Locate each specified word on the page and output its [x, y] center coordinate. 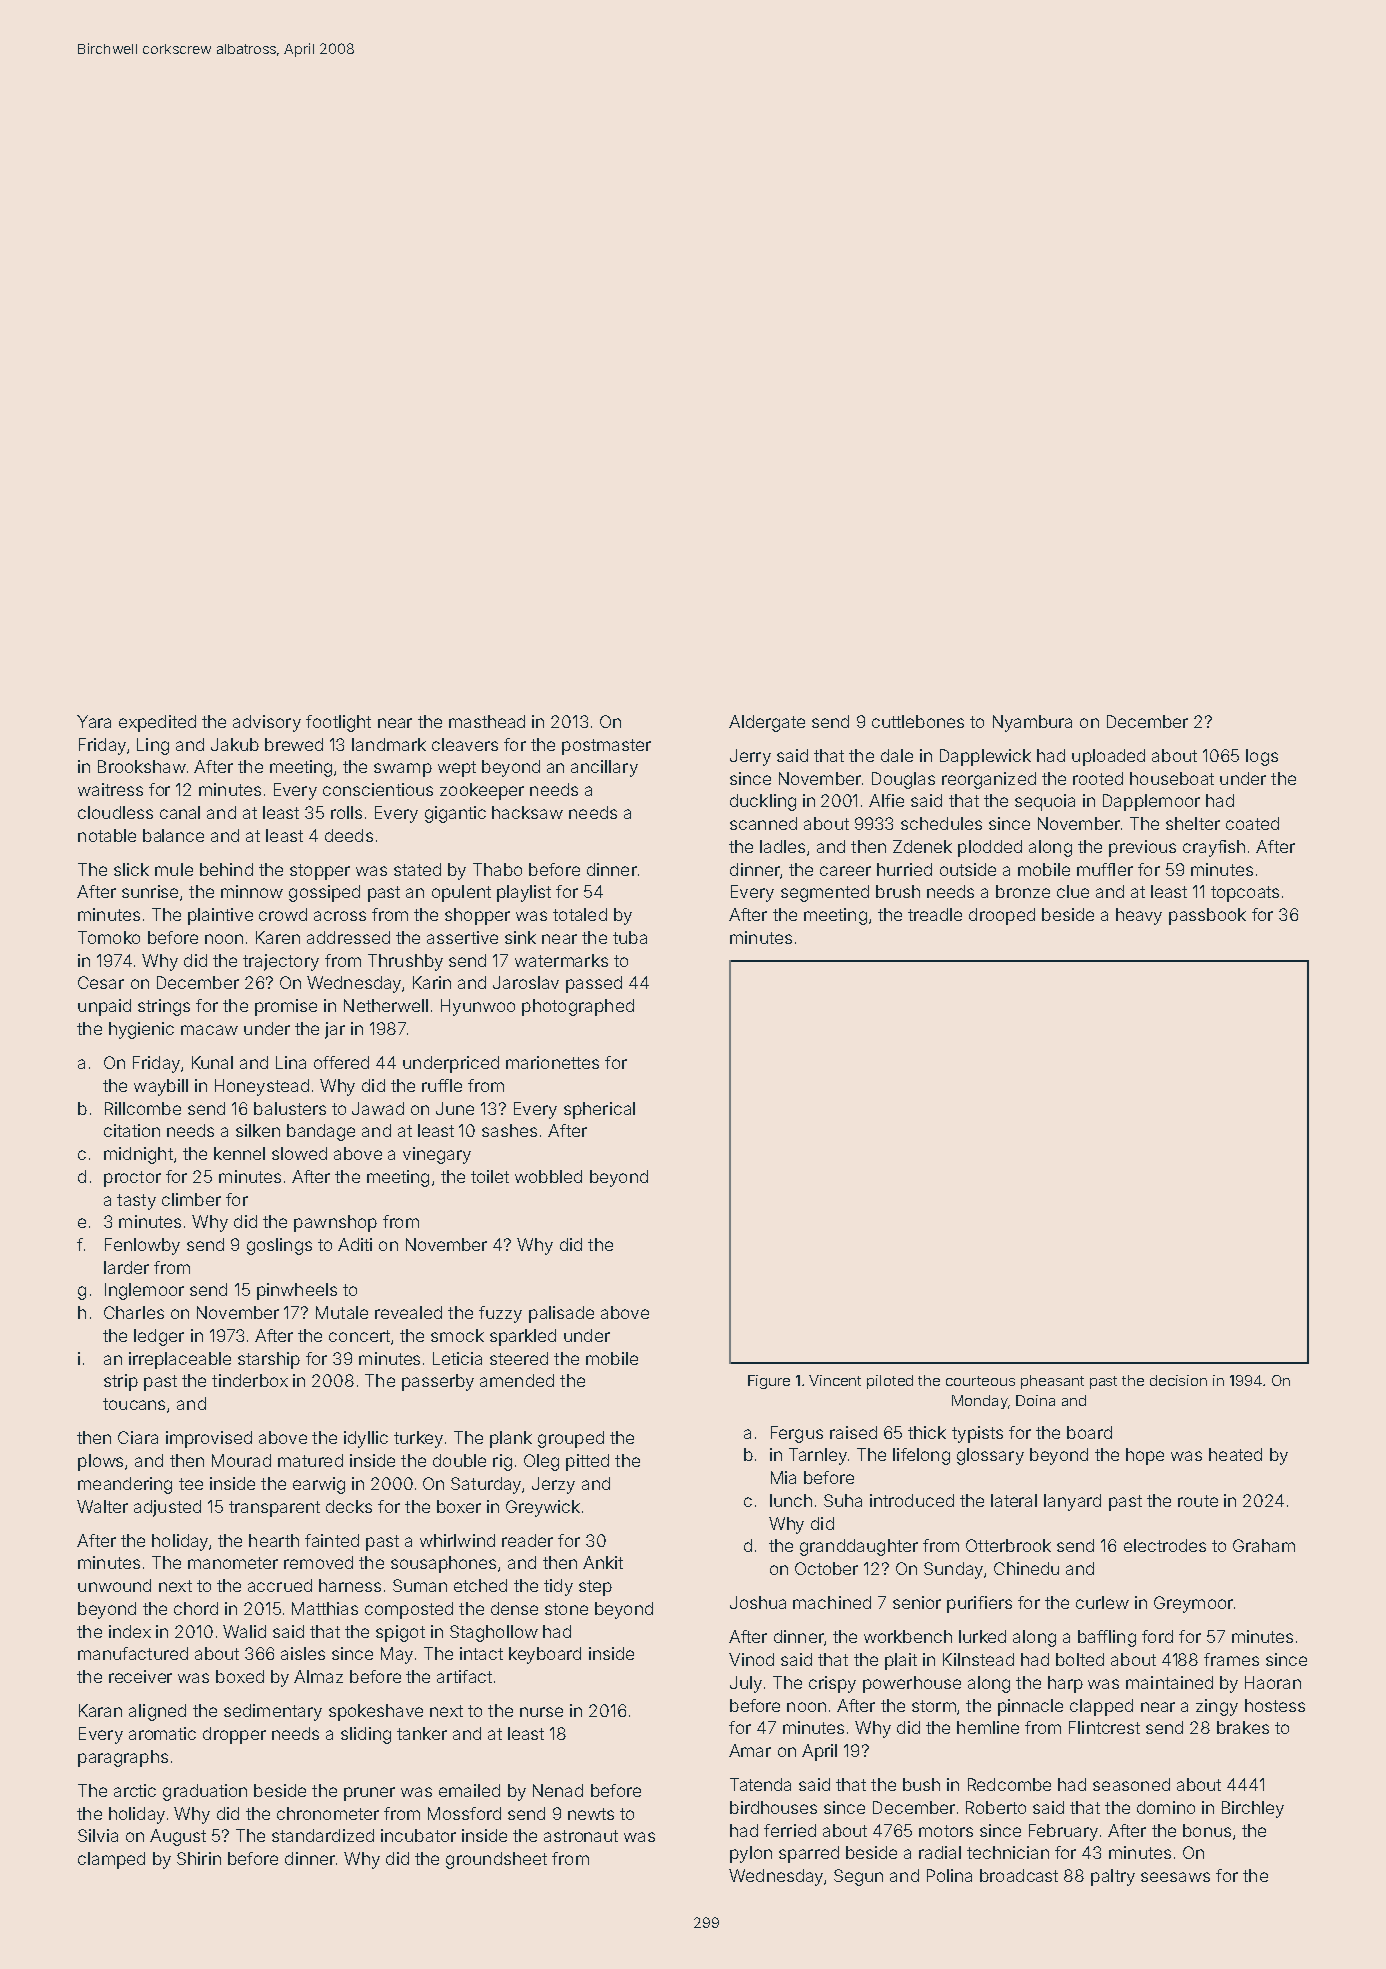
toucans [134, 1404]
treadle [935, 914]
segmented [825, 893]
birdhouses [773, 1807]
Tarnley [818, 1456]
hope [1145, 1456]
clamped [111, 1860]
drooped [1002, 916]
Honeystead [262, 1087]
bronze [1023, 891]
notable [107, 835]
